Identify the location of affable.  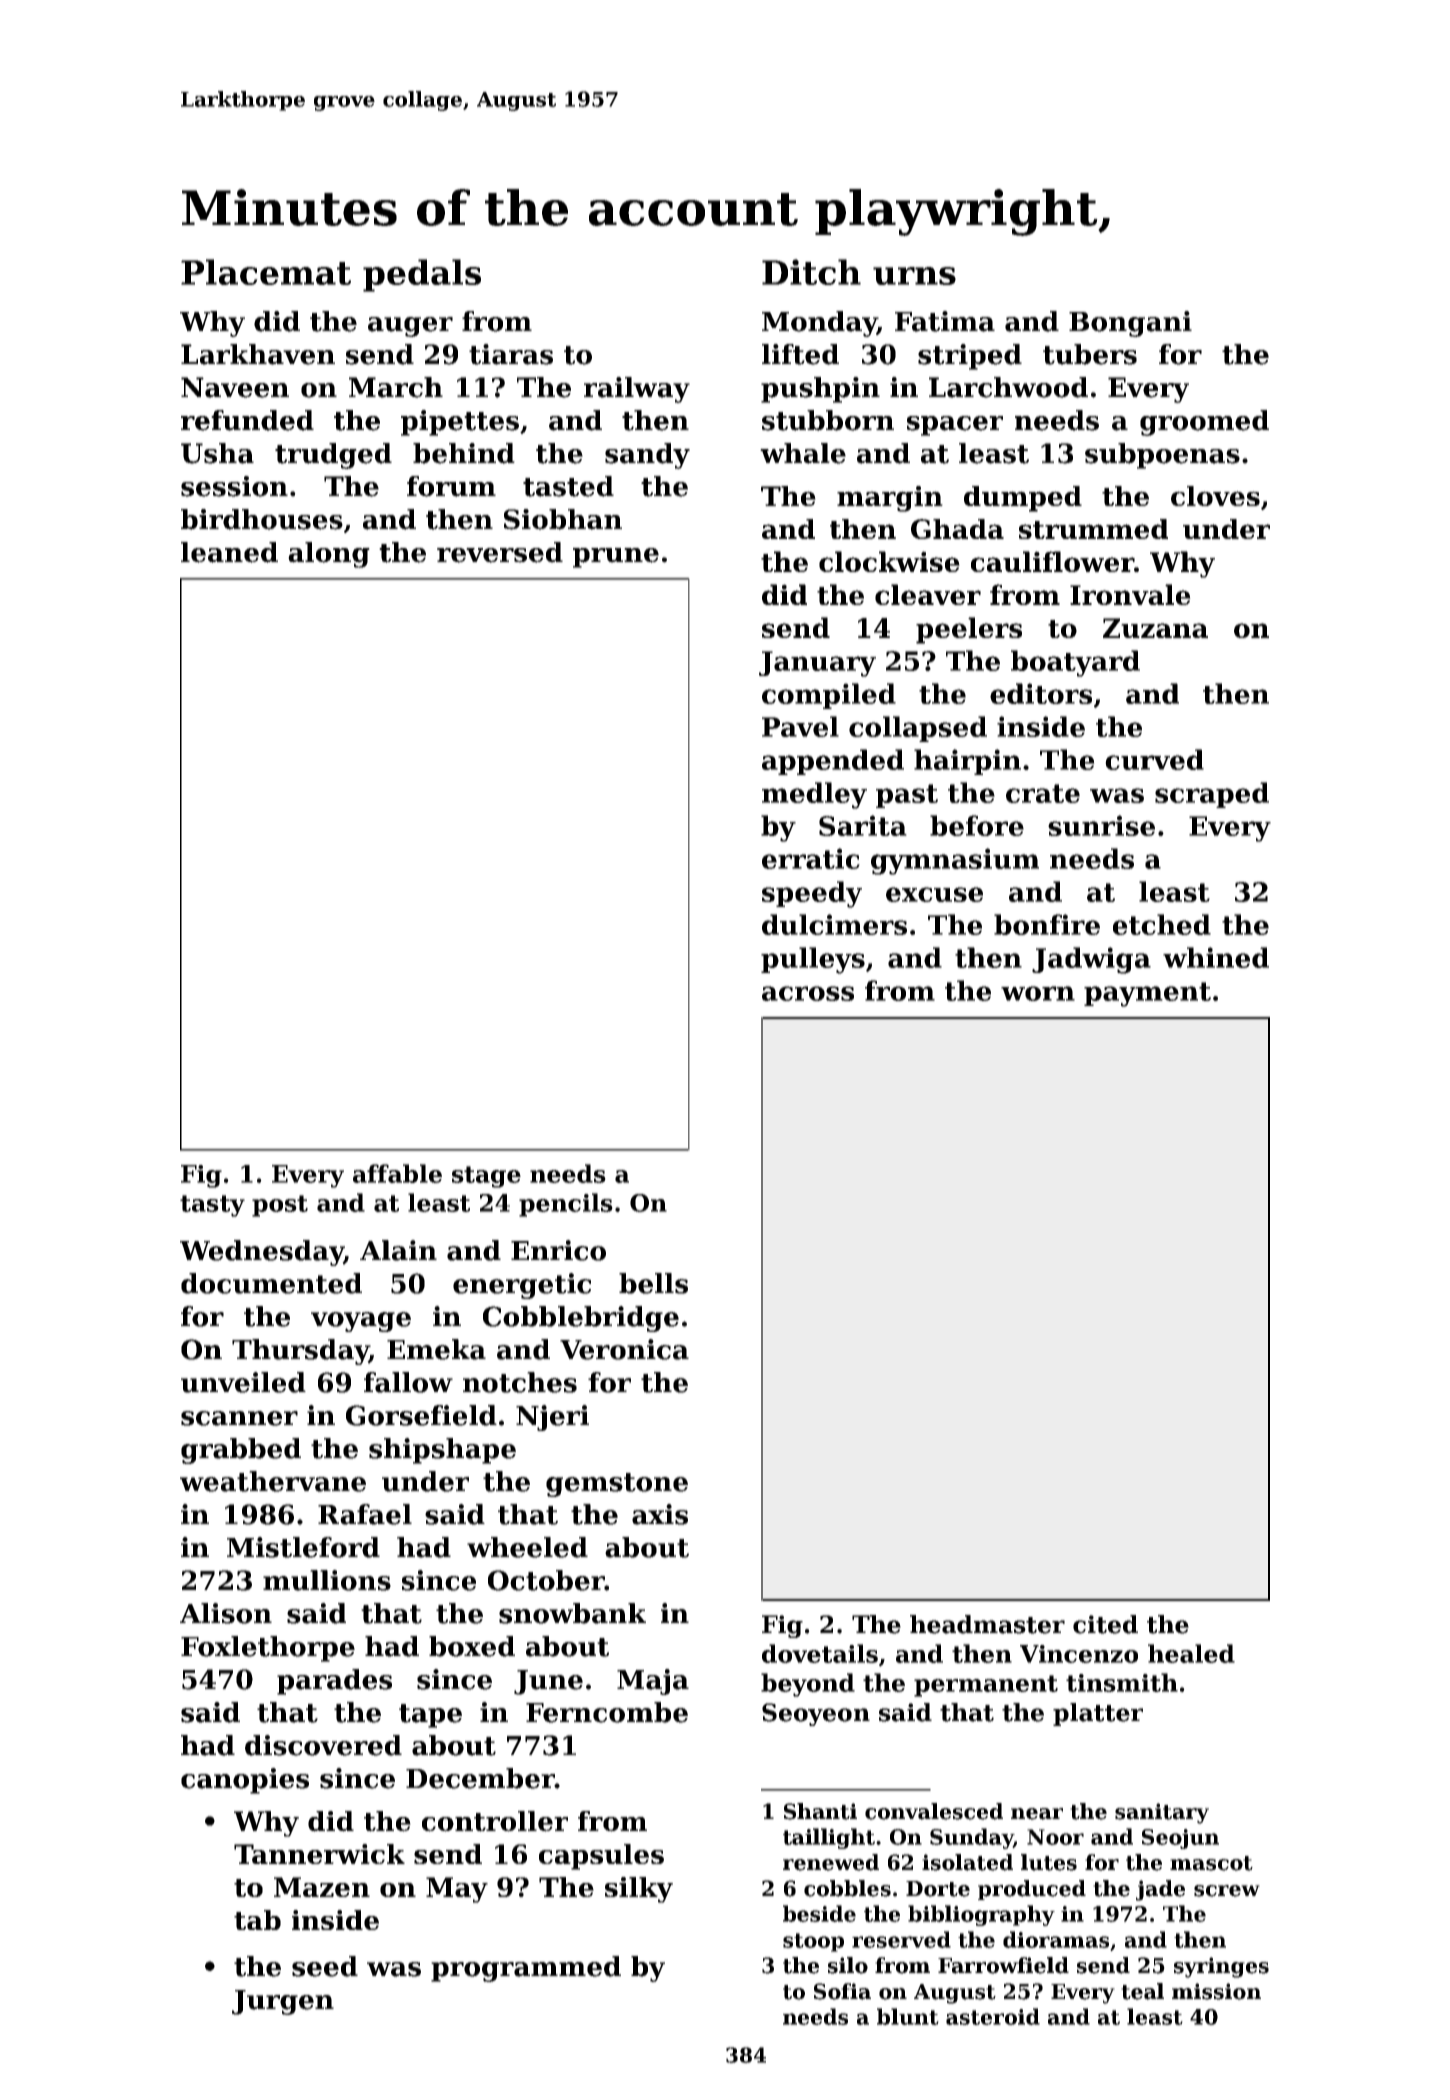
(397, 1173).
